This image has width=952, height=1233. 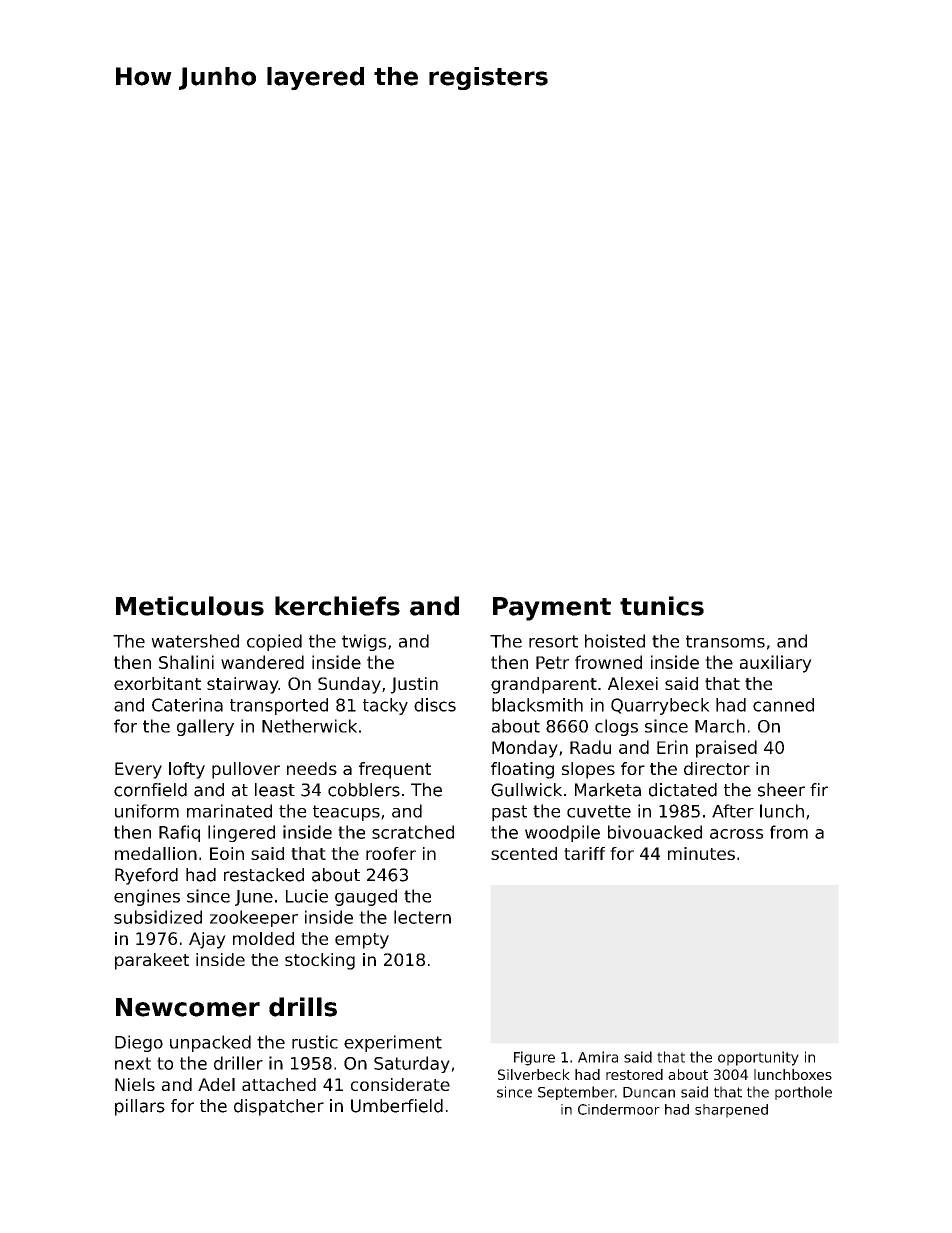 What do you see at coordinates (190, 606) in the image?
I see `Meticulous` at bounding box center [190, 606].
